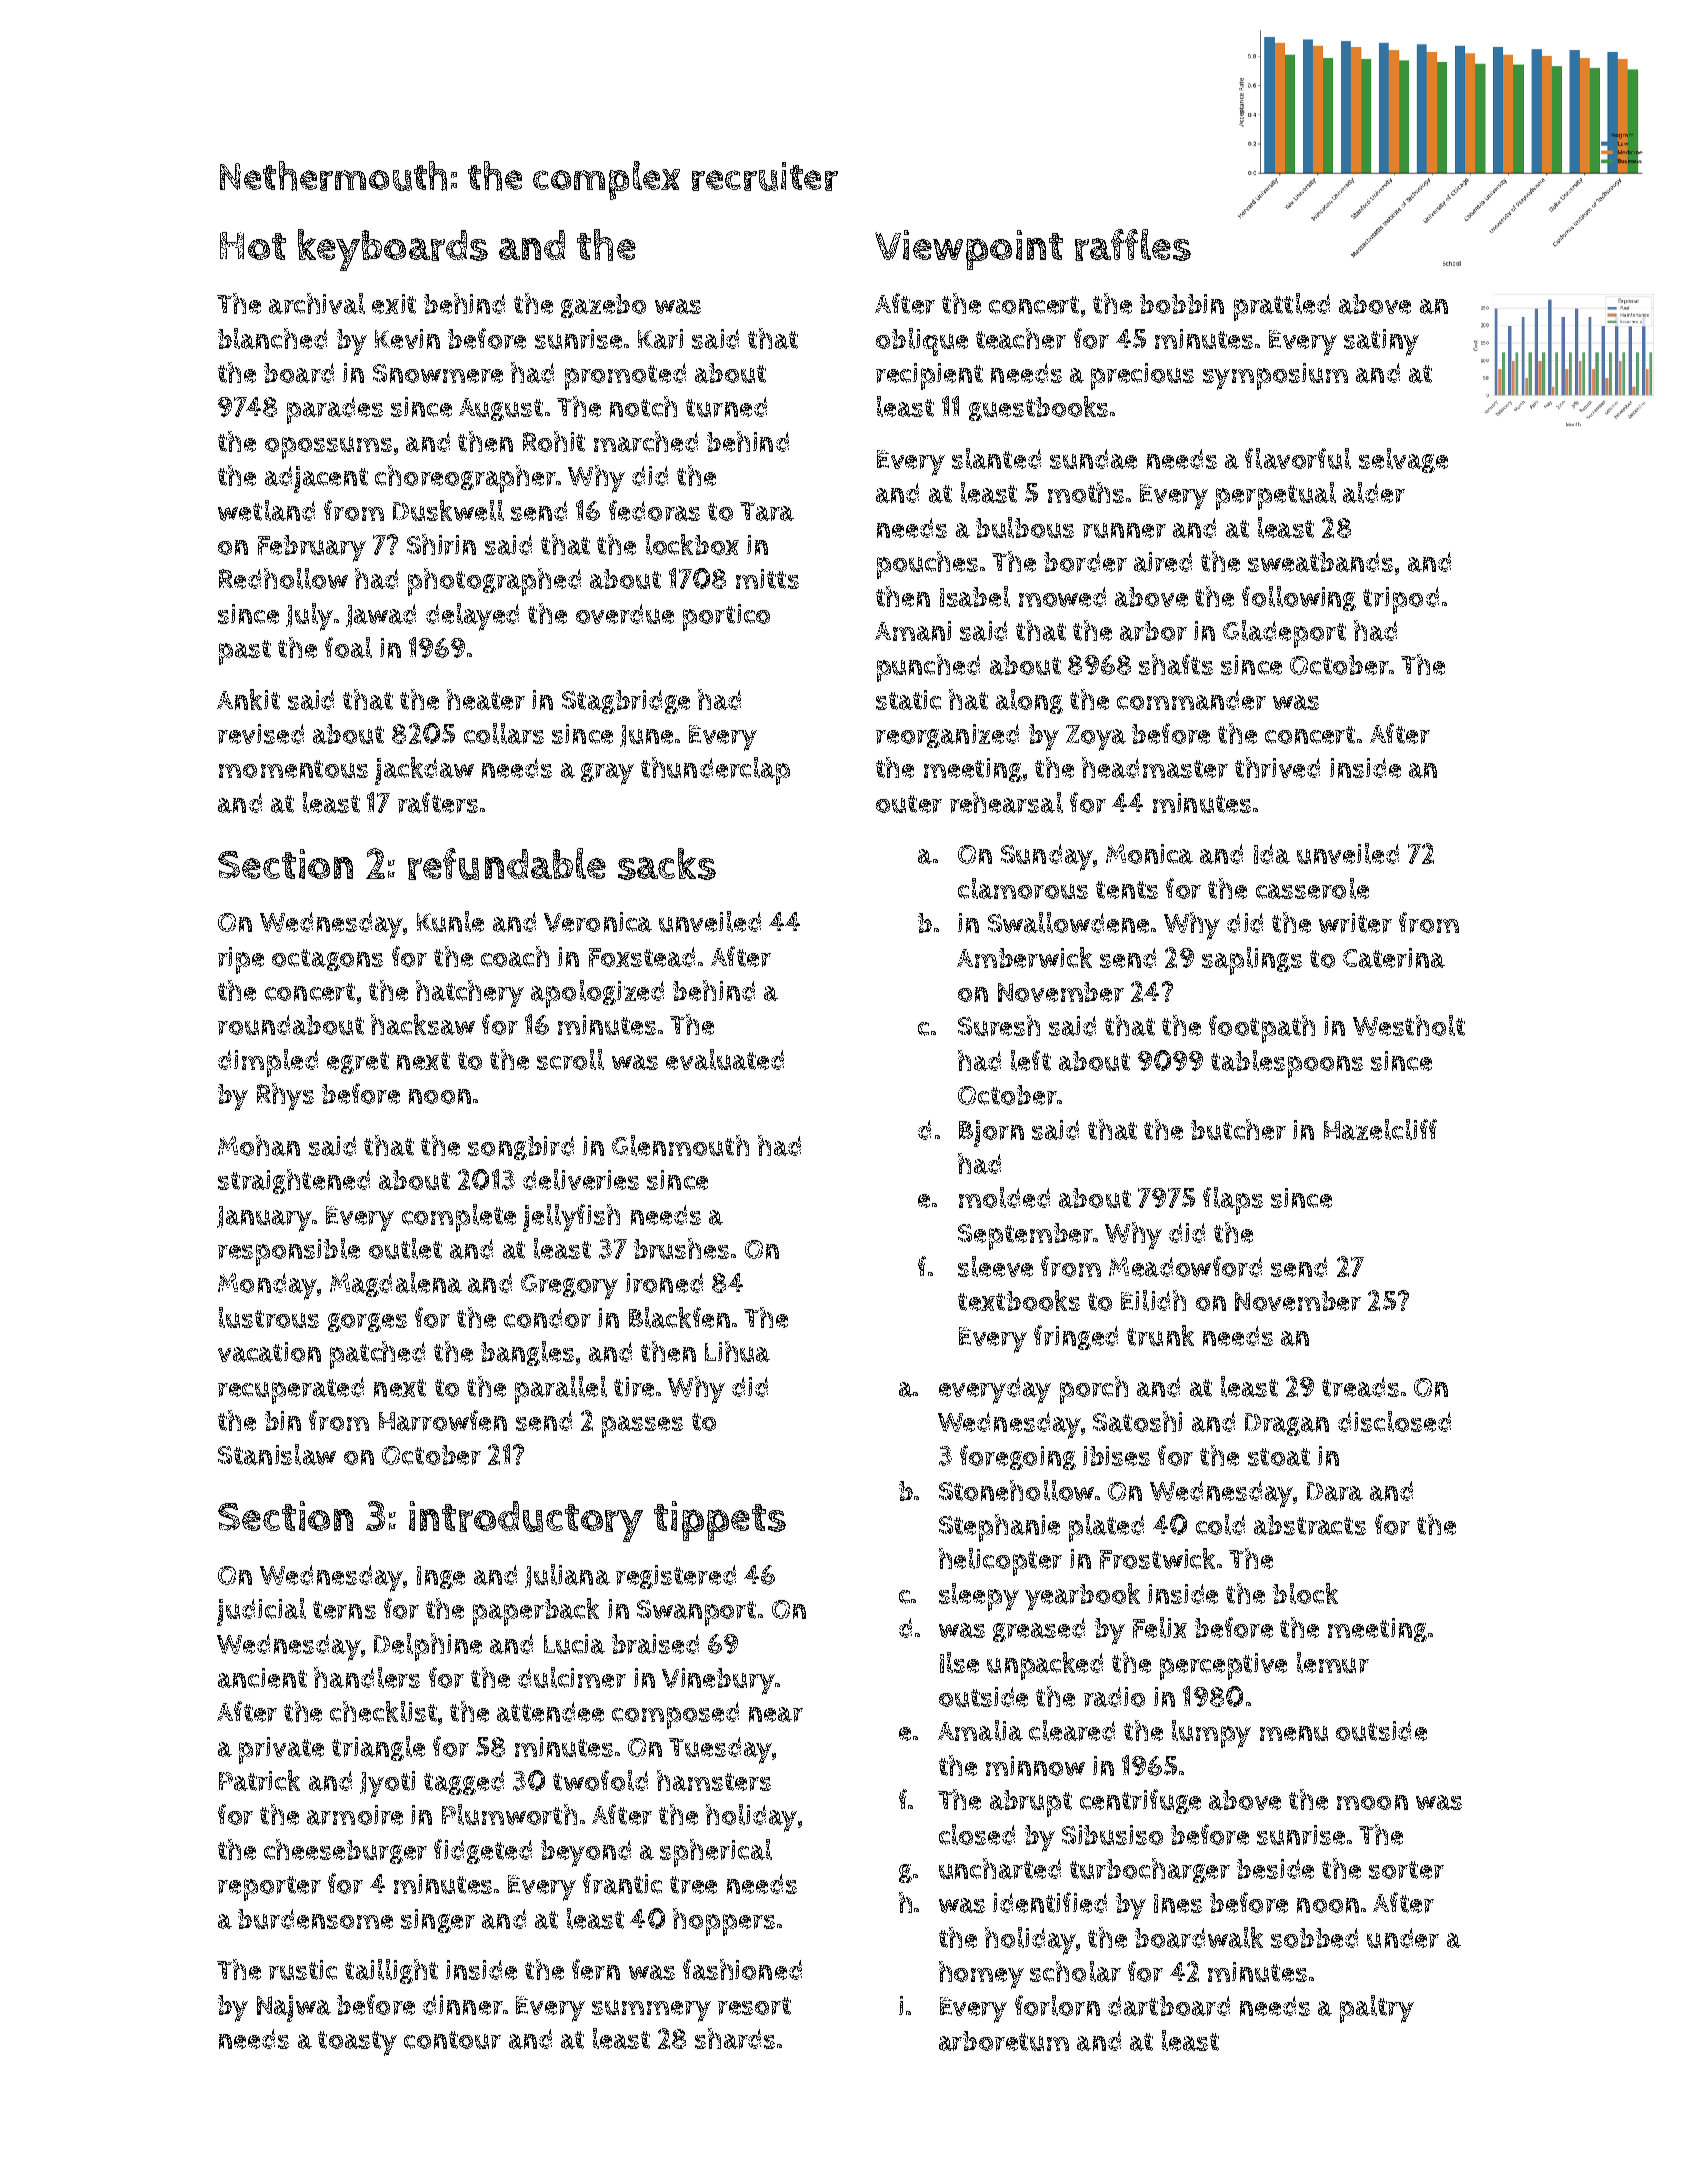 Image resolution: width=1683 pixels, height=2178 pixels. What do you see at coordinates (268, 1063) in the page?
I see `dimpled` at bounding box center [268, 1063].
